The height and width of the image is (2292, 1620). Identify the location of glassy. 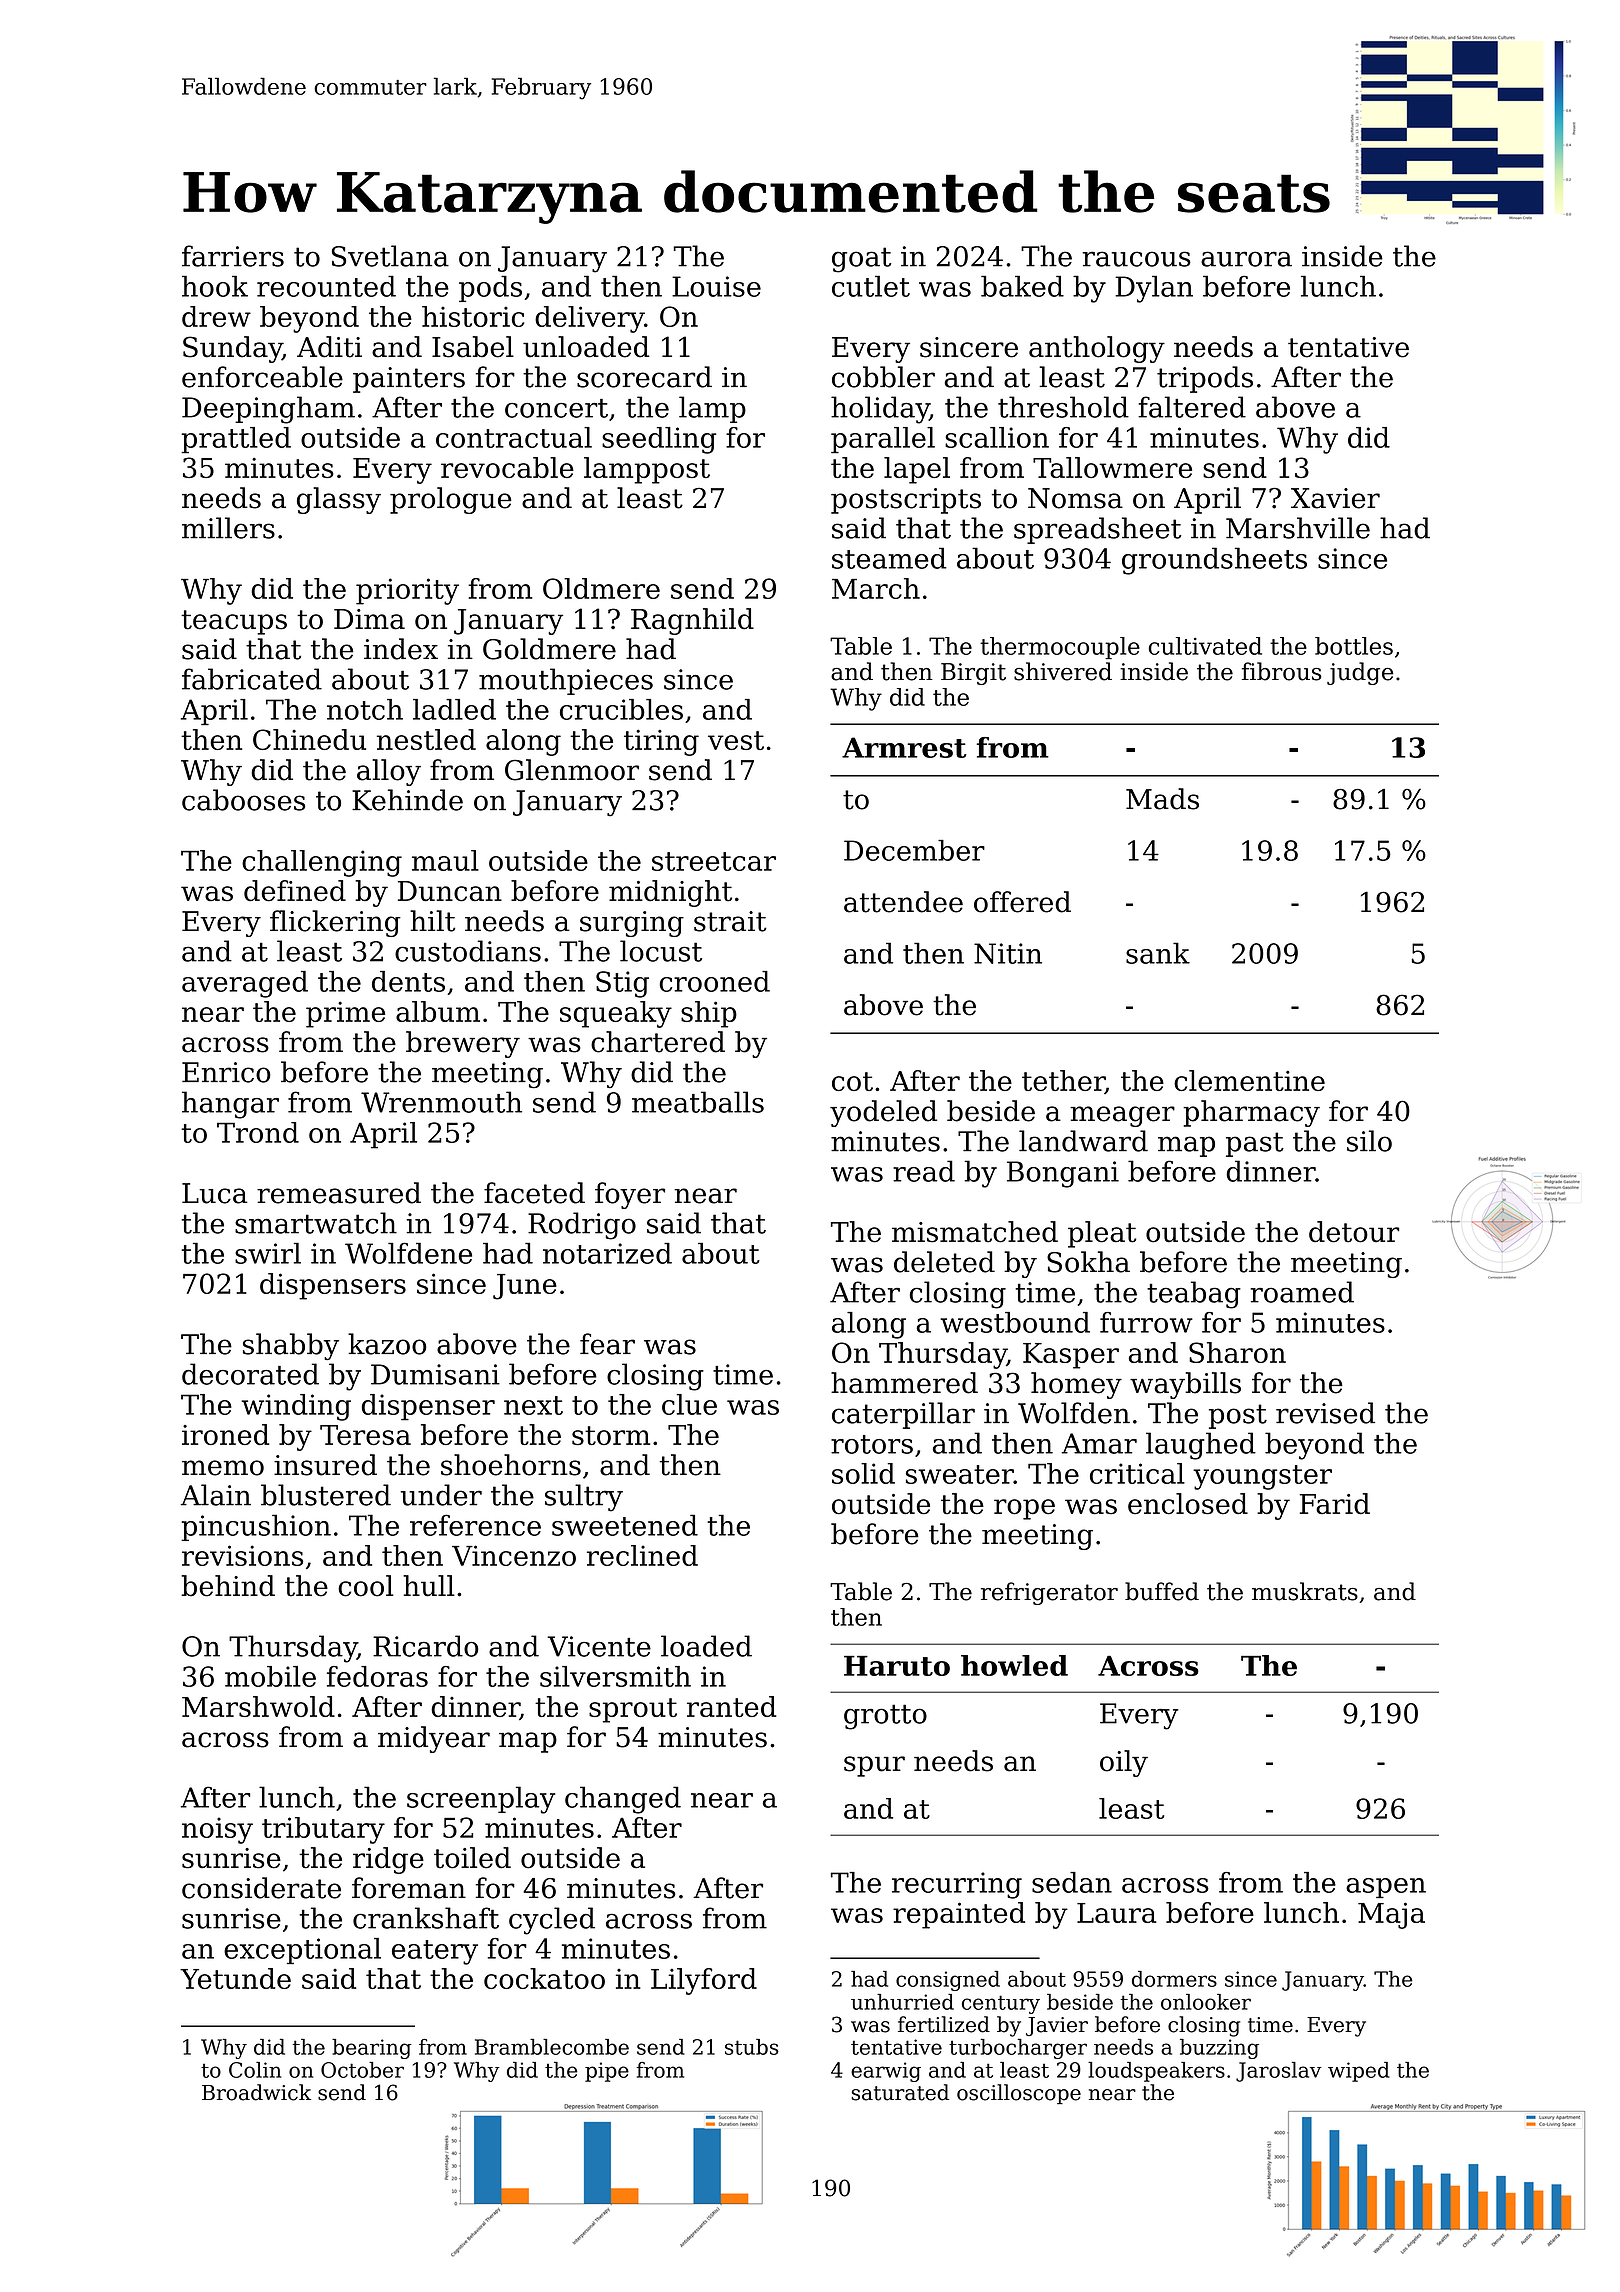
(339, 500).
